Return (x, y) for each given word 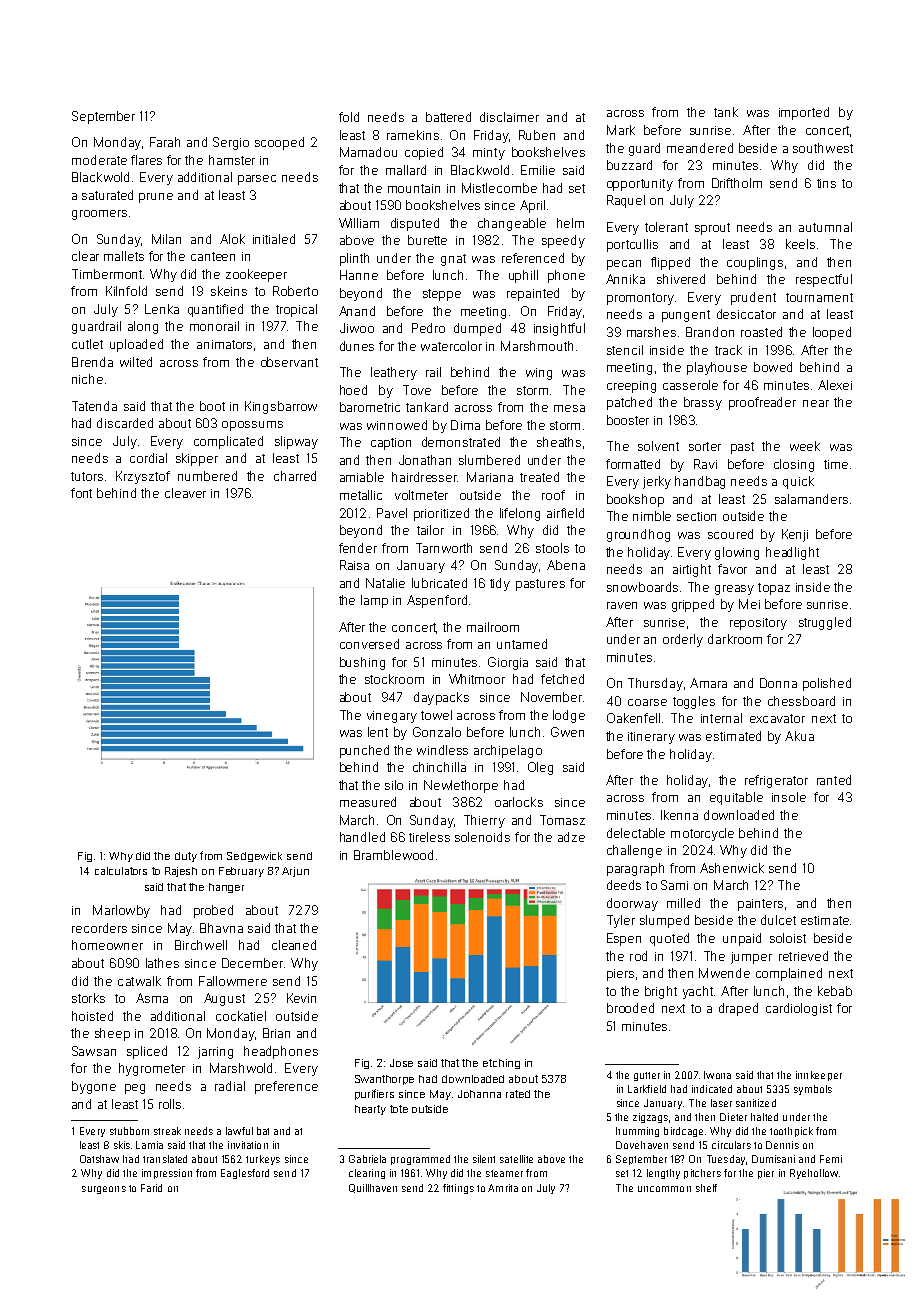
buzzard (629, 165)
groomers (99, 215)
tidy (500, 584)
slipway (296, 442)
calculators (121, 871)
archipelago (508, 751)
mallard (406, 170)
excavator (777, 718)
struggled (825, 623)
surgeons (104, 1190)
